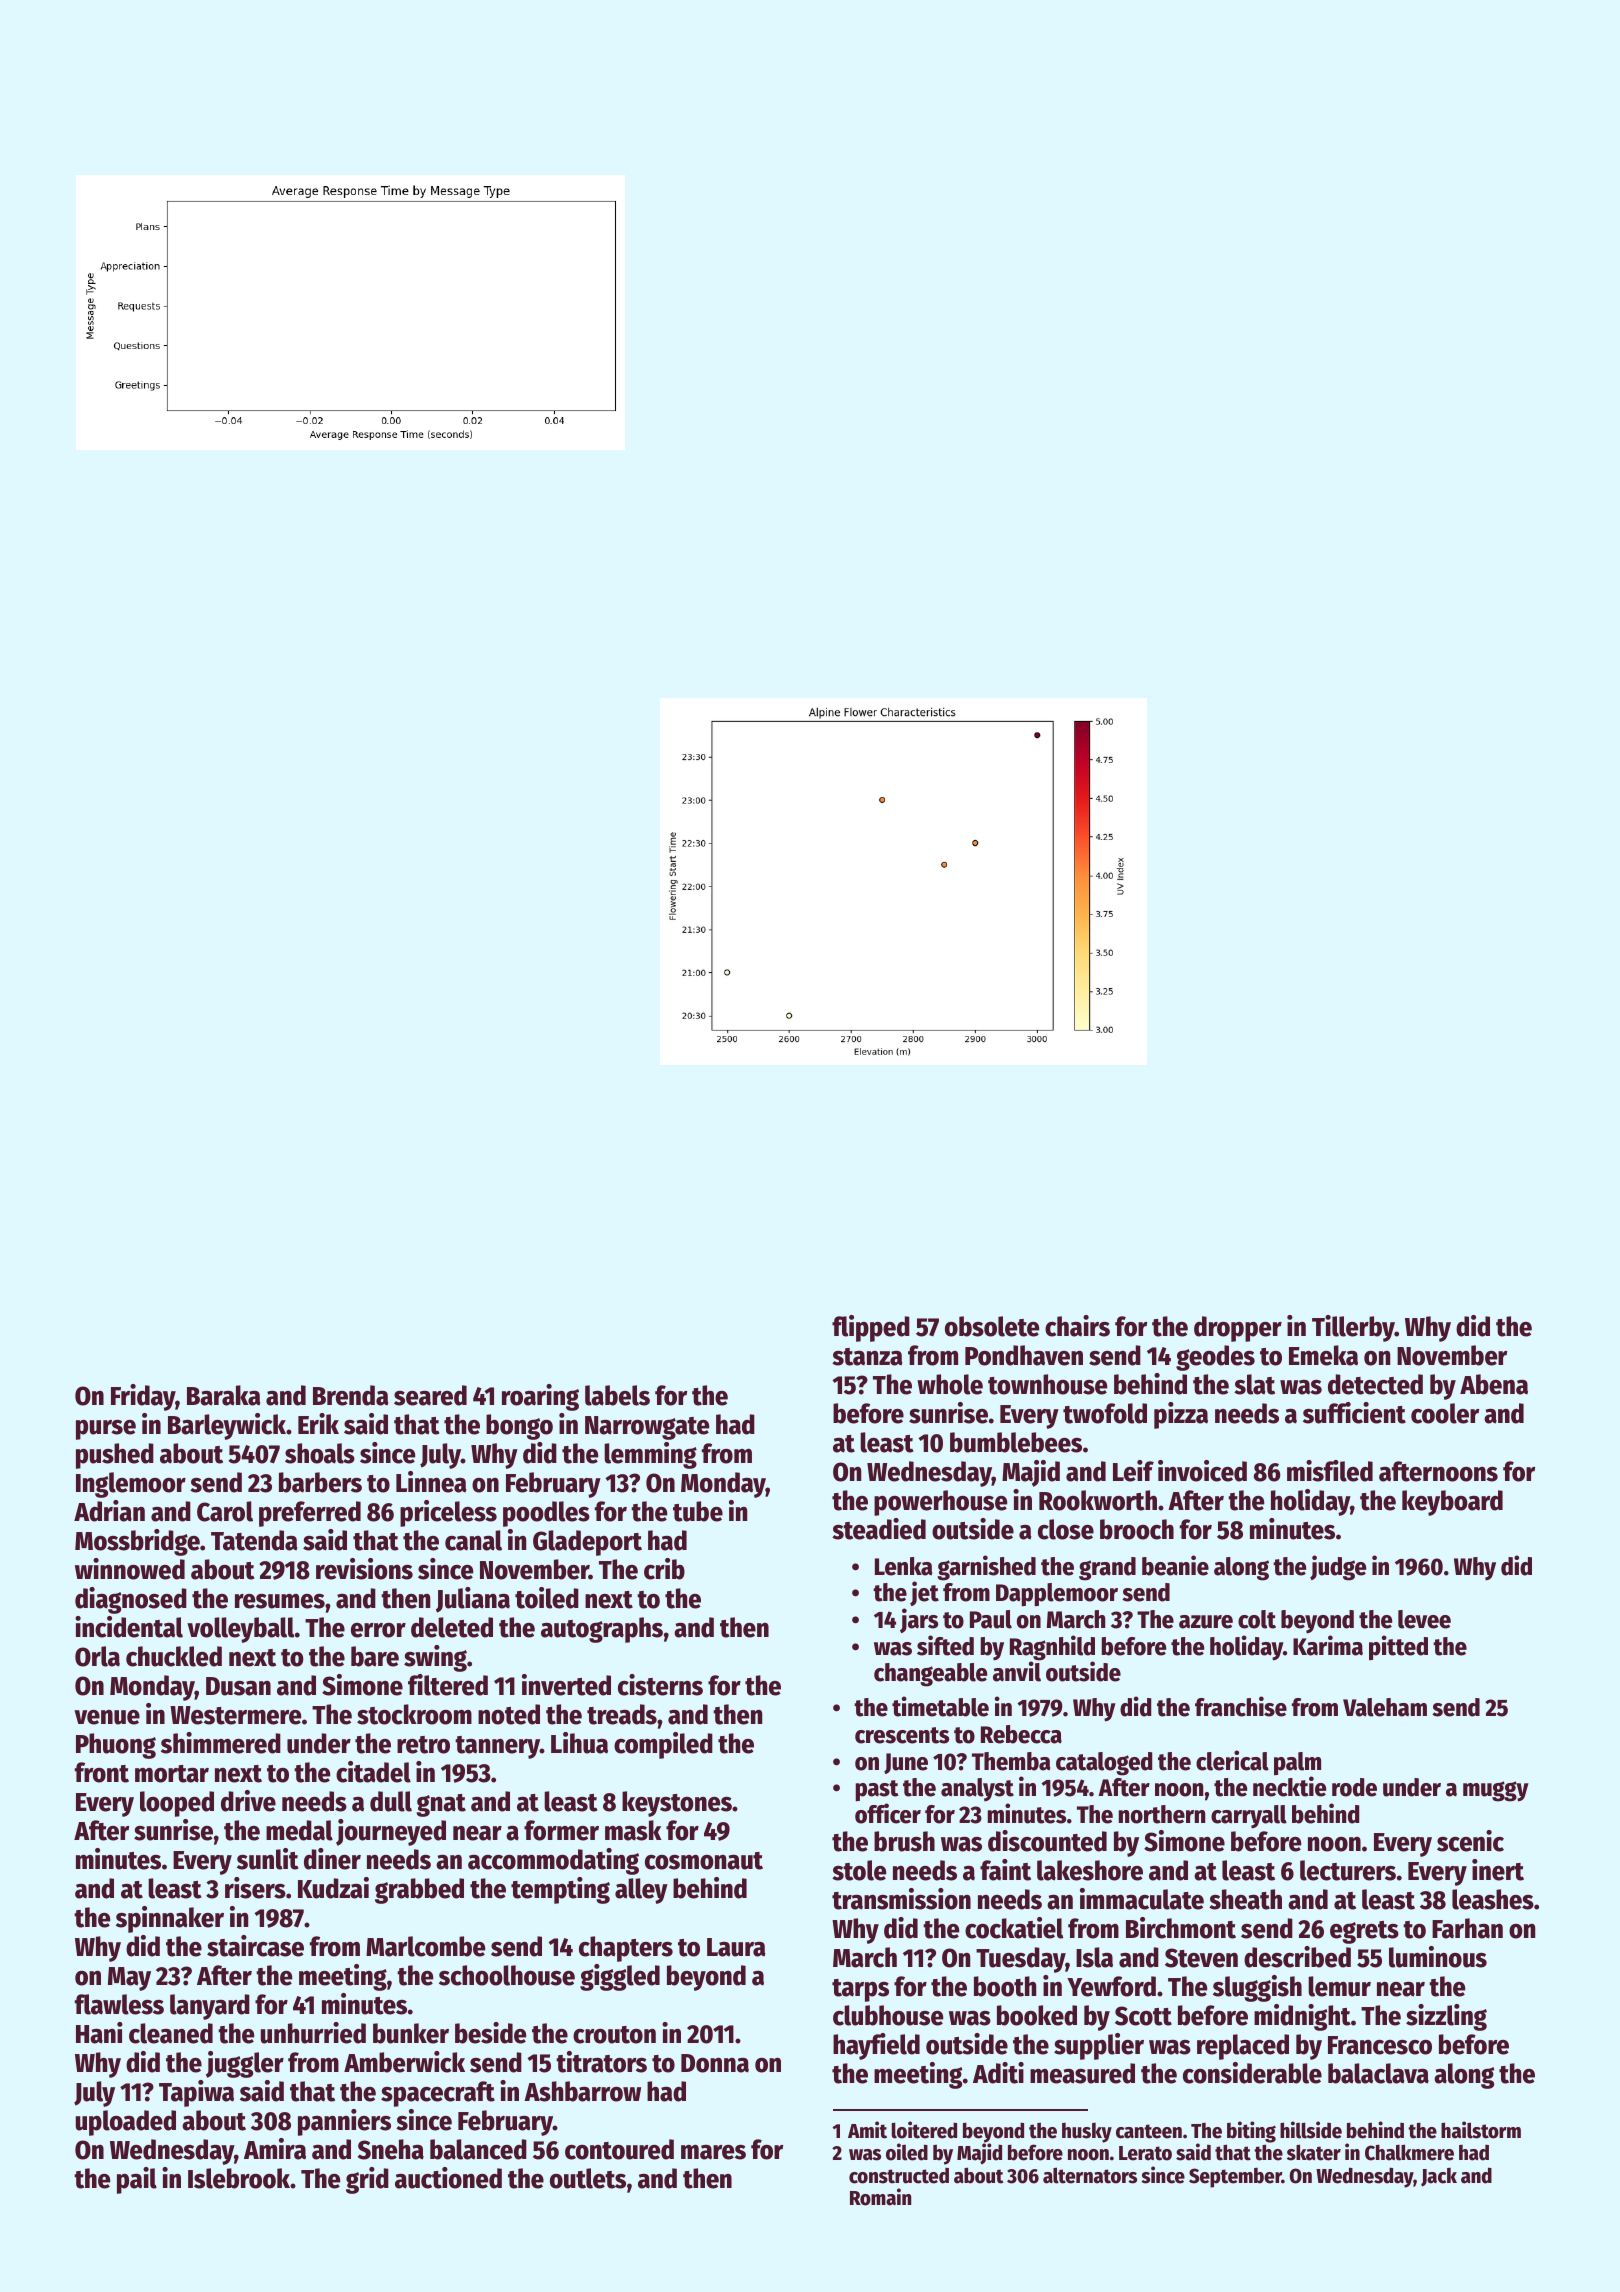 Image resolution: width=1620 pixels, height=2292 pixels. I want to click on Carol, so click(225, 1511).
